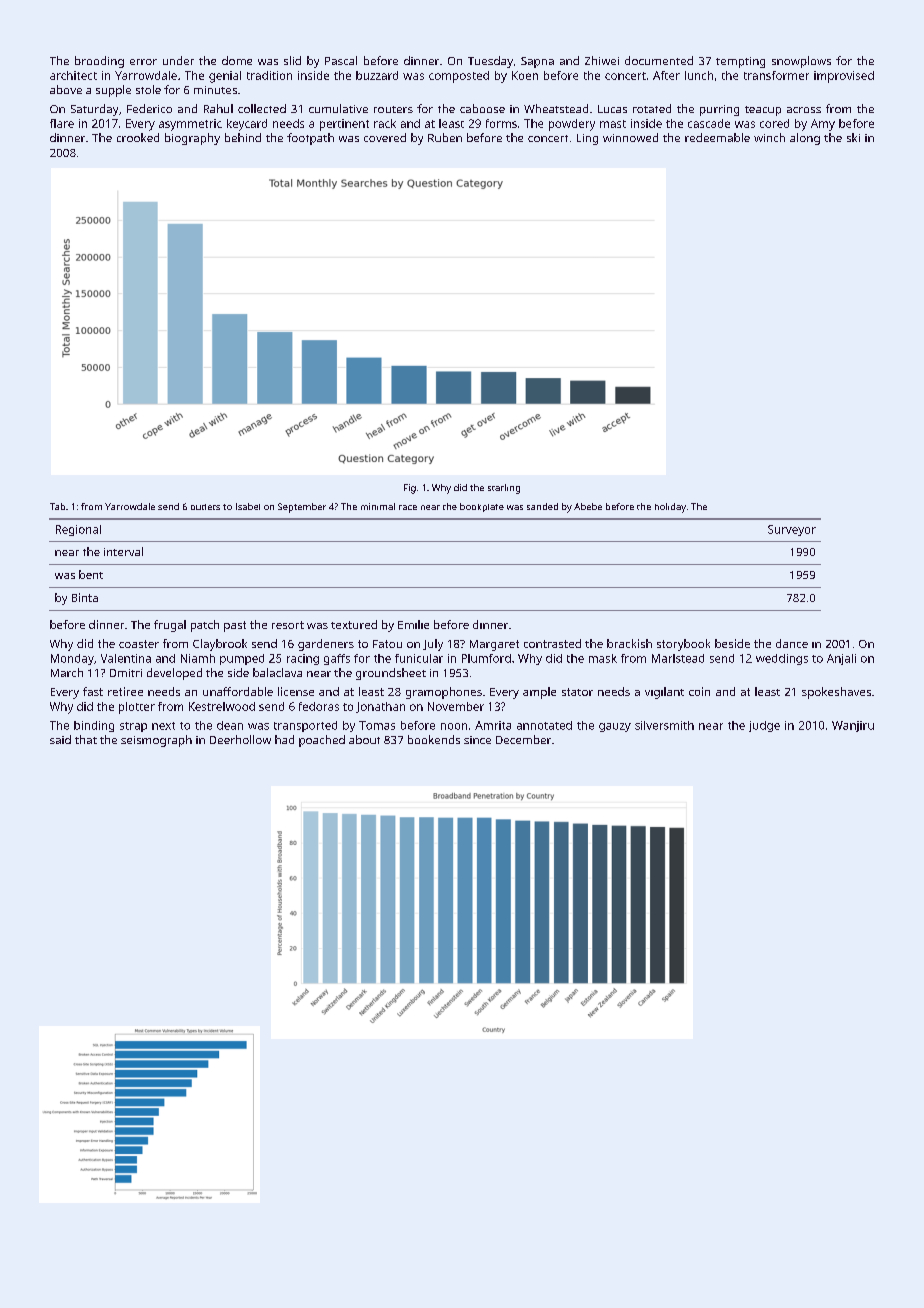 Image resolution: width=924 pixels, height=1308 pixels. Describe the element at coordinates (277, 672) in the document. I see `balaclava` at that location.
